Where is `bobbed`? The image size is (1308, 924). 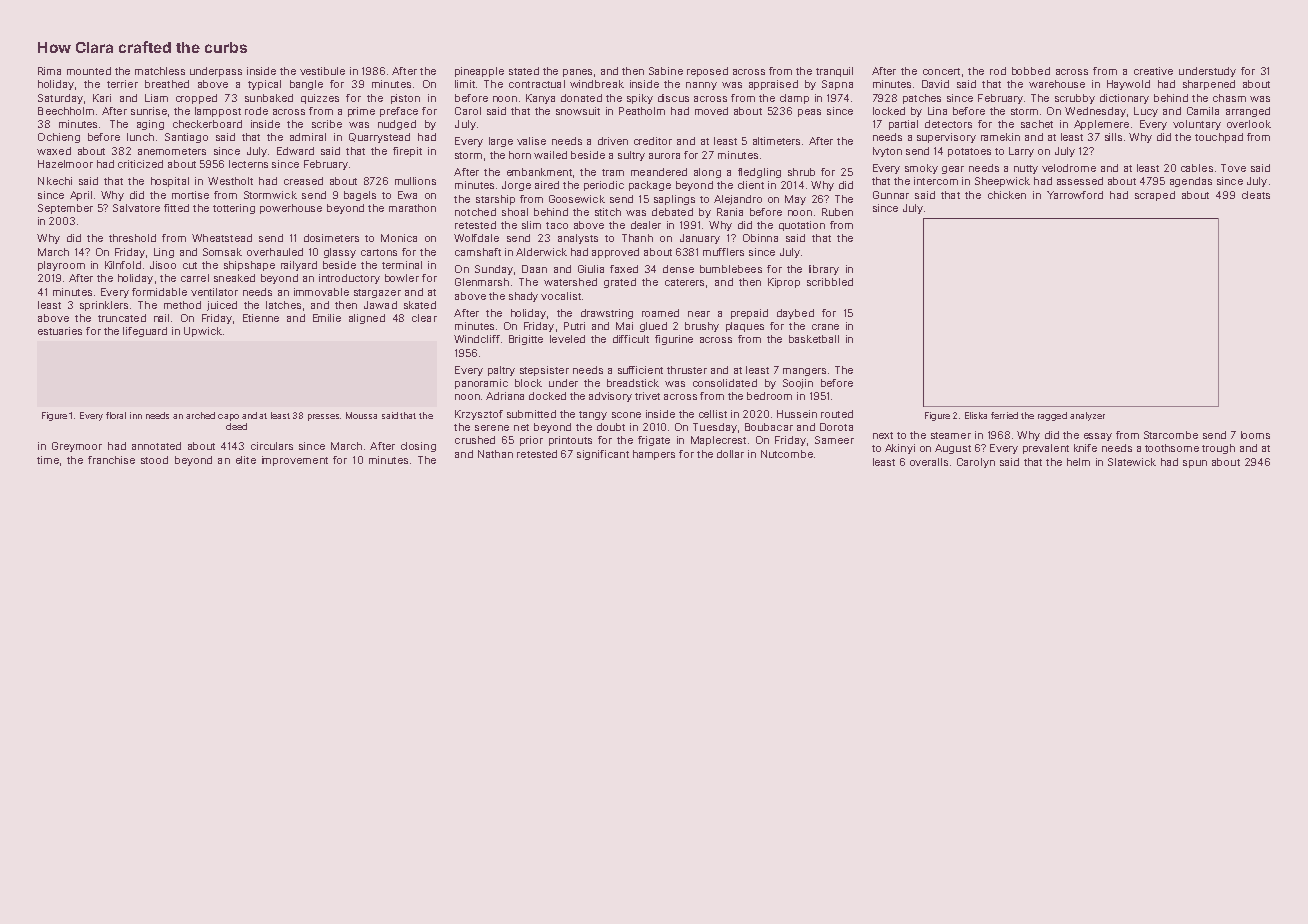
bobbed is located at coordinates (1031, 71).
